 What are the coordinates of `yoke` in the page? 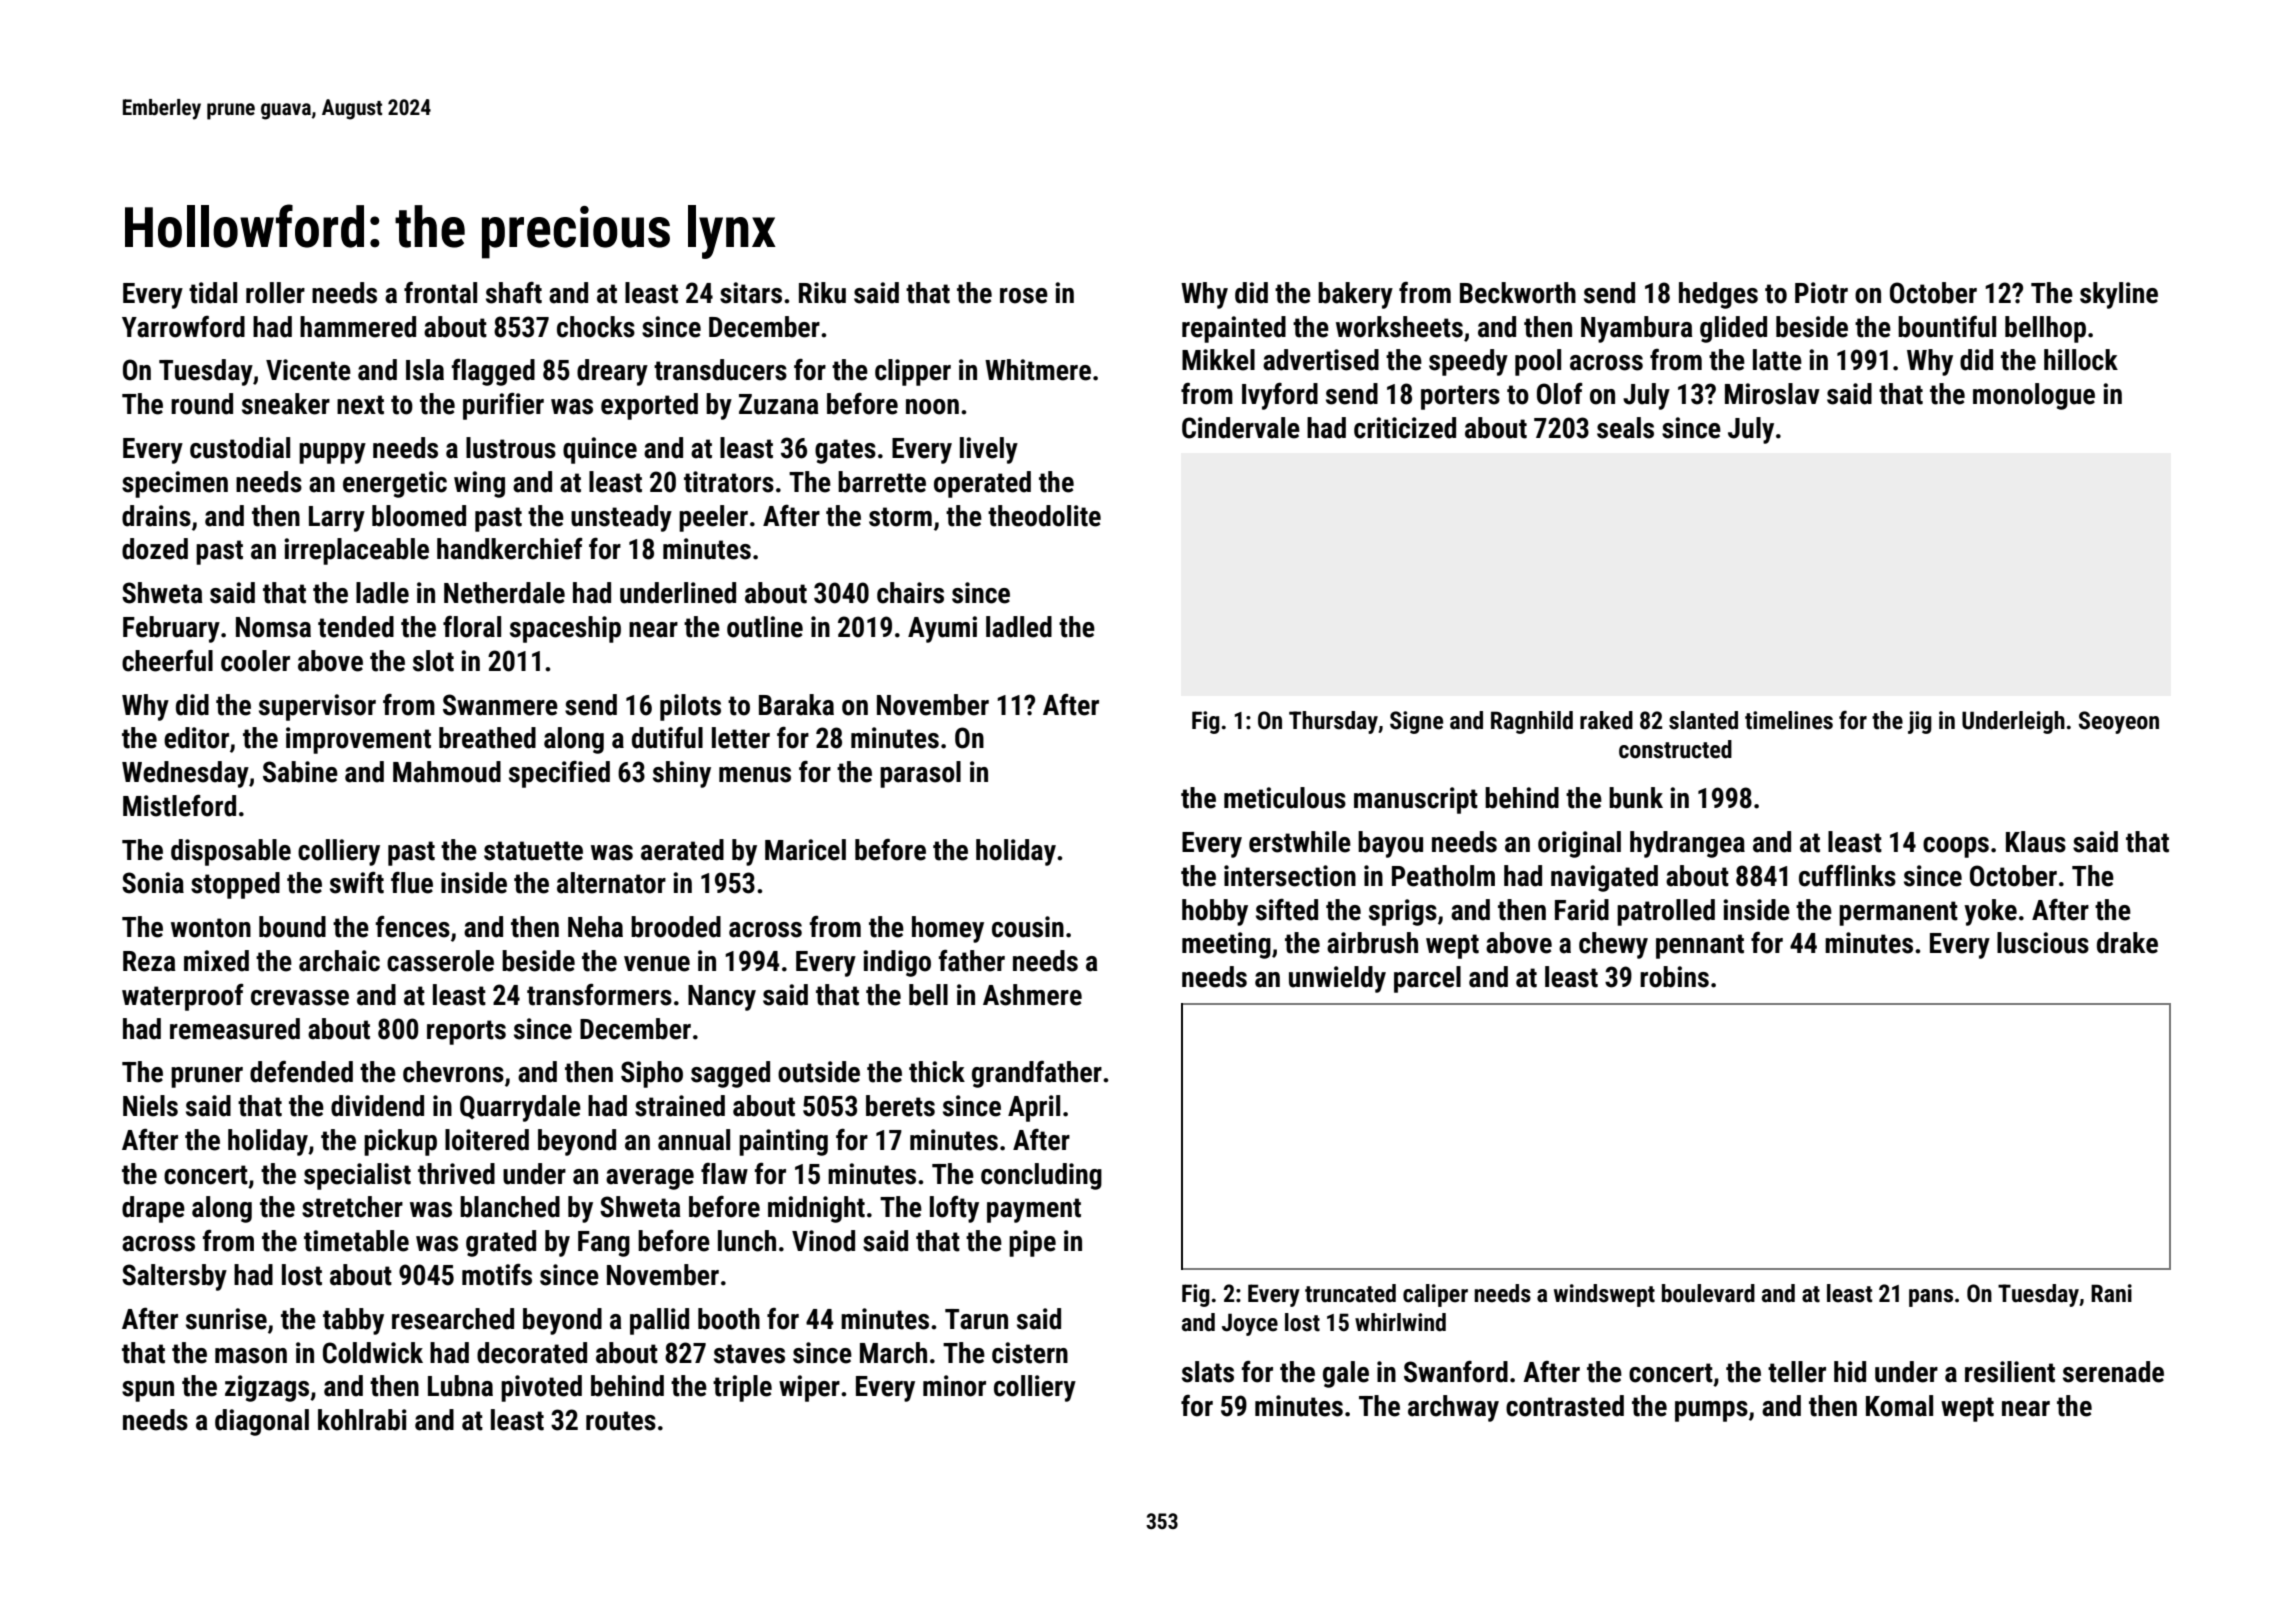 It's located at (1990, 912).
